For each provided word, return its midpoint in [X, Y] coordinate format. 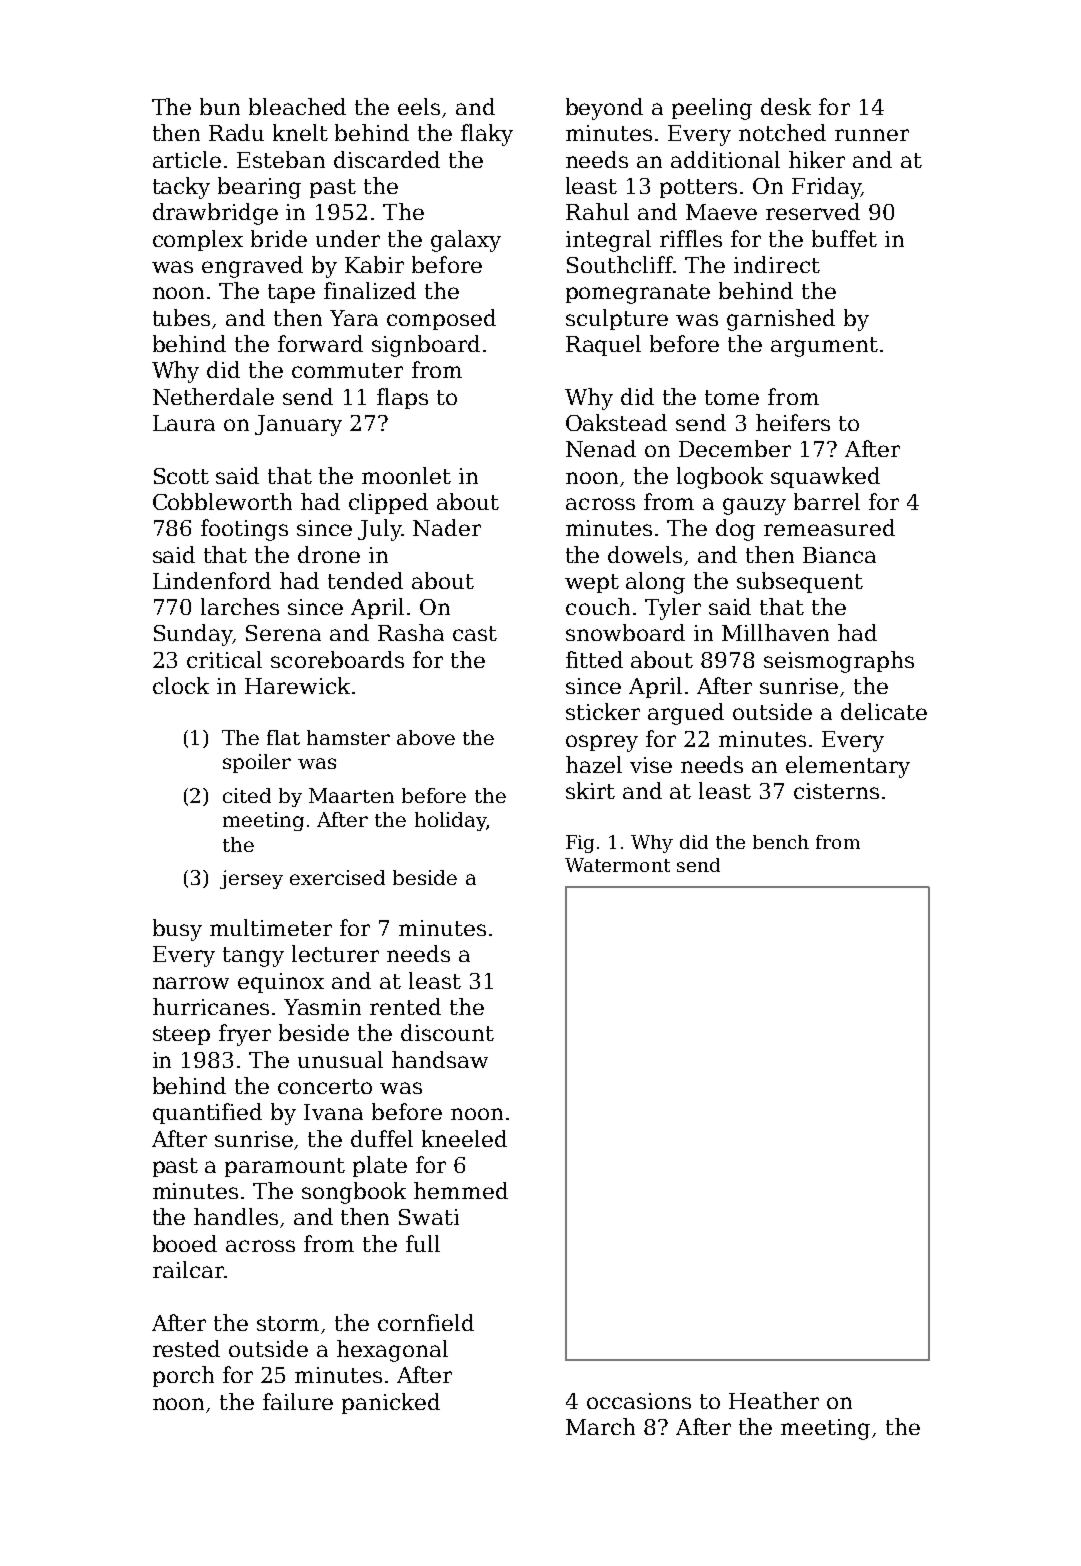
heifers [793, 422]
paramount [285, 1167]
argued [686, 714]
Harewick [297, 685]
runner [872, 135]
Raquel [603, 345]
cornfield [426, 1322]
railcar [188, 1269]
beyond [604, 109]
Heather [774, 1400]
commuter [347, 370]
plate [380, 1166]
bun [220, 106]
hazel [594, 764]
